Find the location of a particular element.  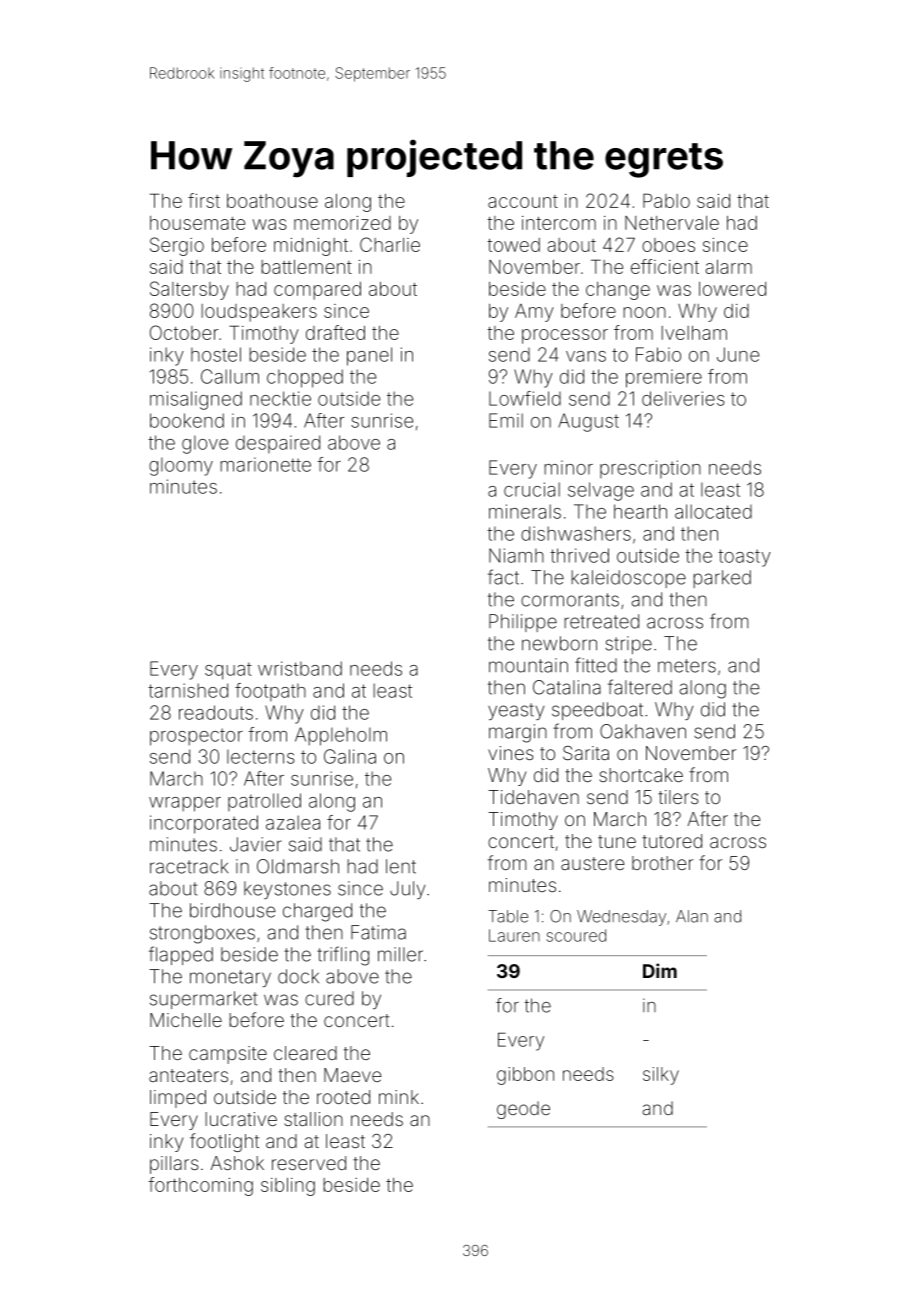

Fabio is located at coordinates (658, 354).
